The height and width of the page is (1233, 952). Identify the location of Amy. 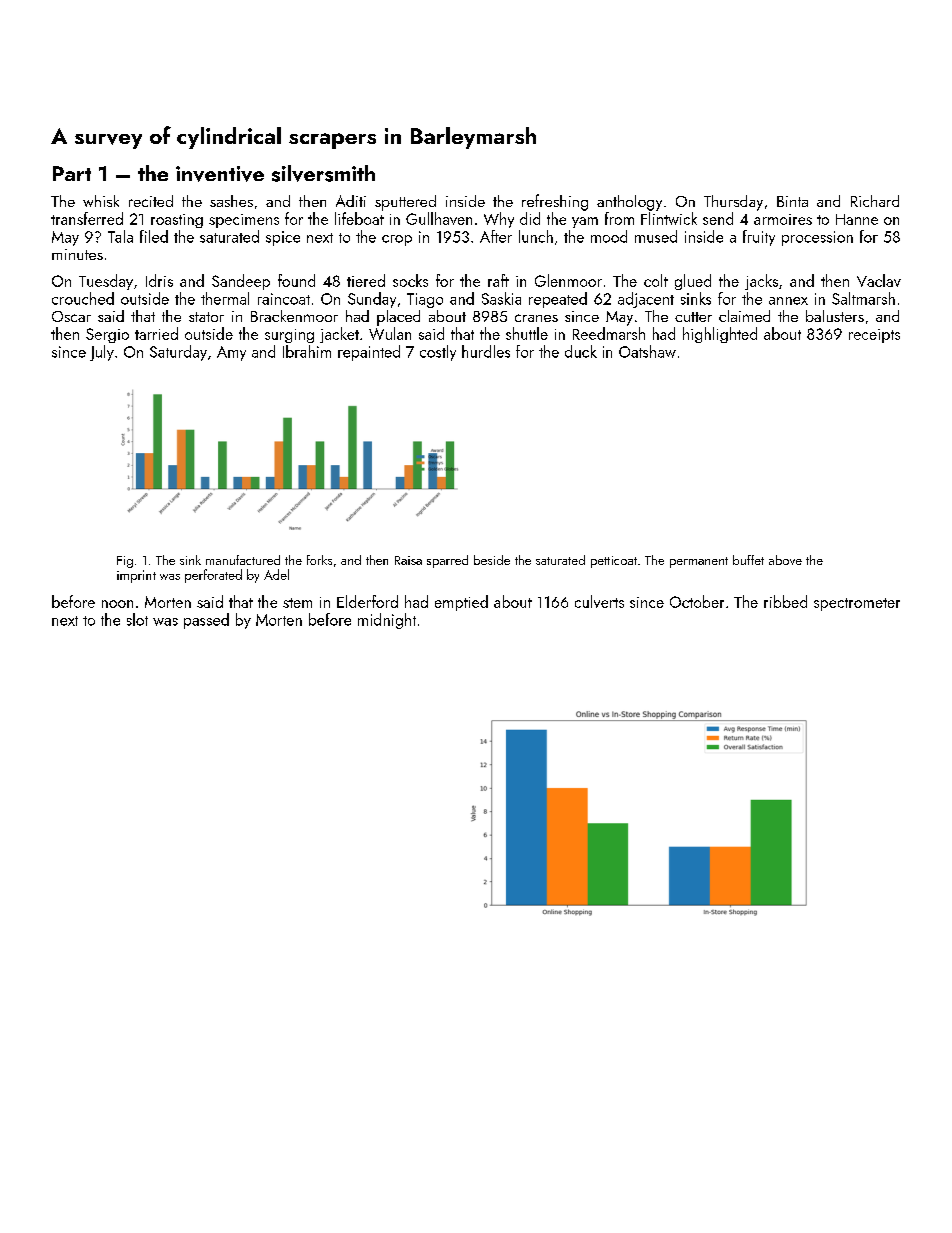
(231, 353).
